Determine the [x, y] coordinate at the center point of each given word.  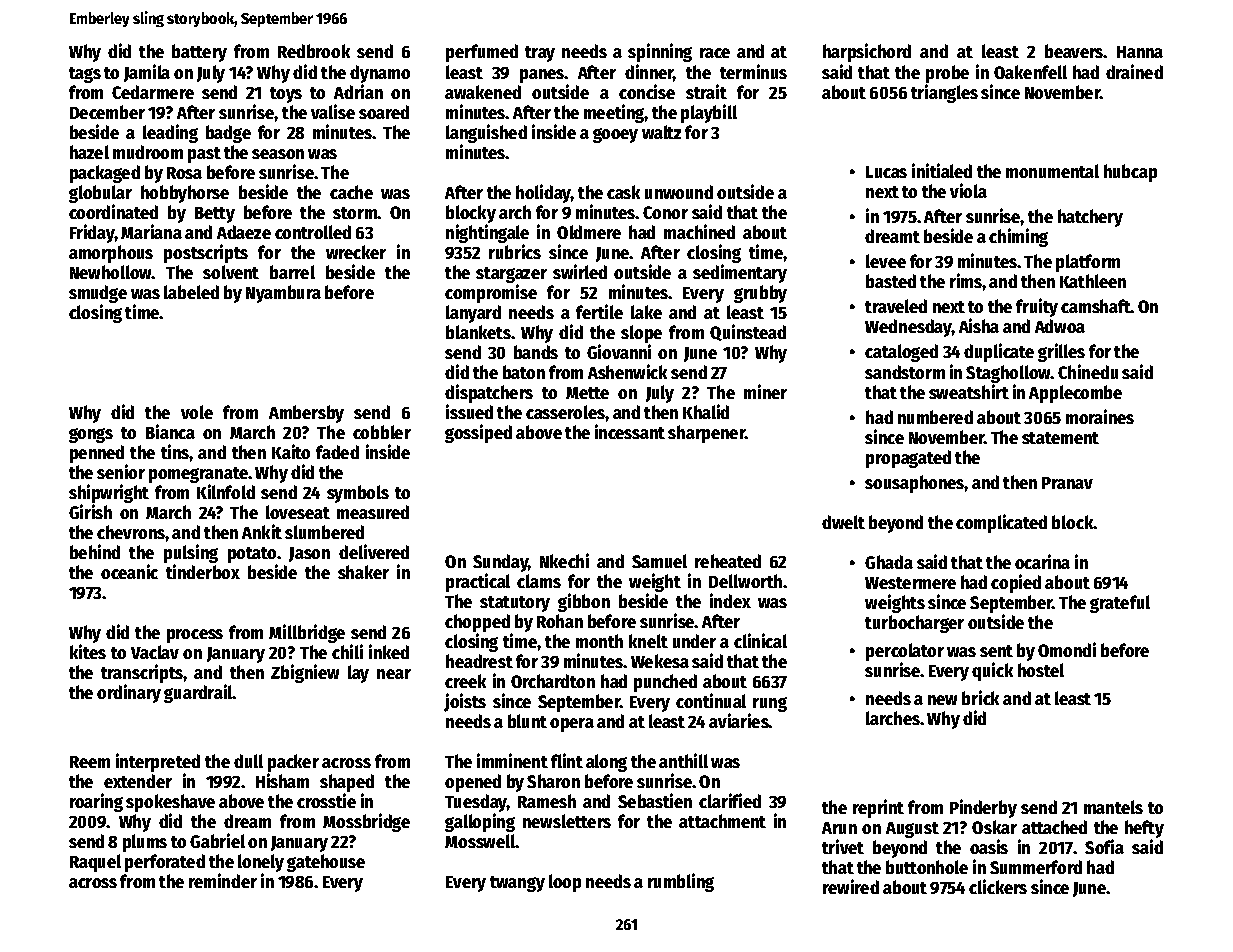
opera [572, 725]
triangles [944, 93]
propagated [908, 459]
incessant [630, 431]
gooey [615, 135]
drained [1134, 71]
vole [197, 412]
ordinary [129, 693]
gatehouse [326, 863]
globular [100, 194]
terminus [753, 71]
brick [980, 697]
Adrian [358, 91]
